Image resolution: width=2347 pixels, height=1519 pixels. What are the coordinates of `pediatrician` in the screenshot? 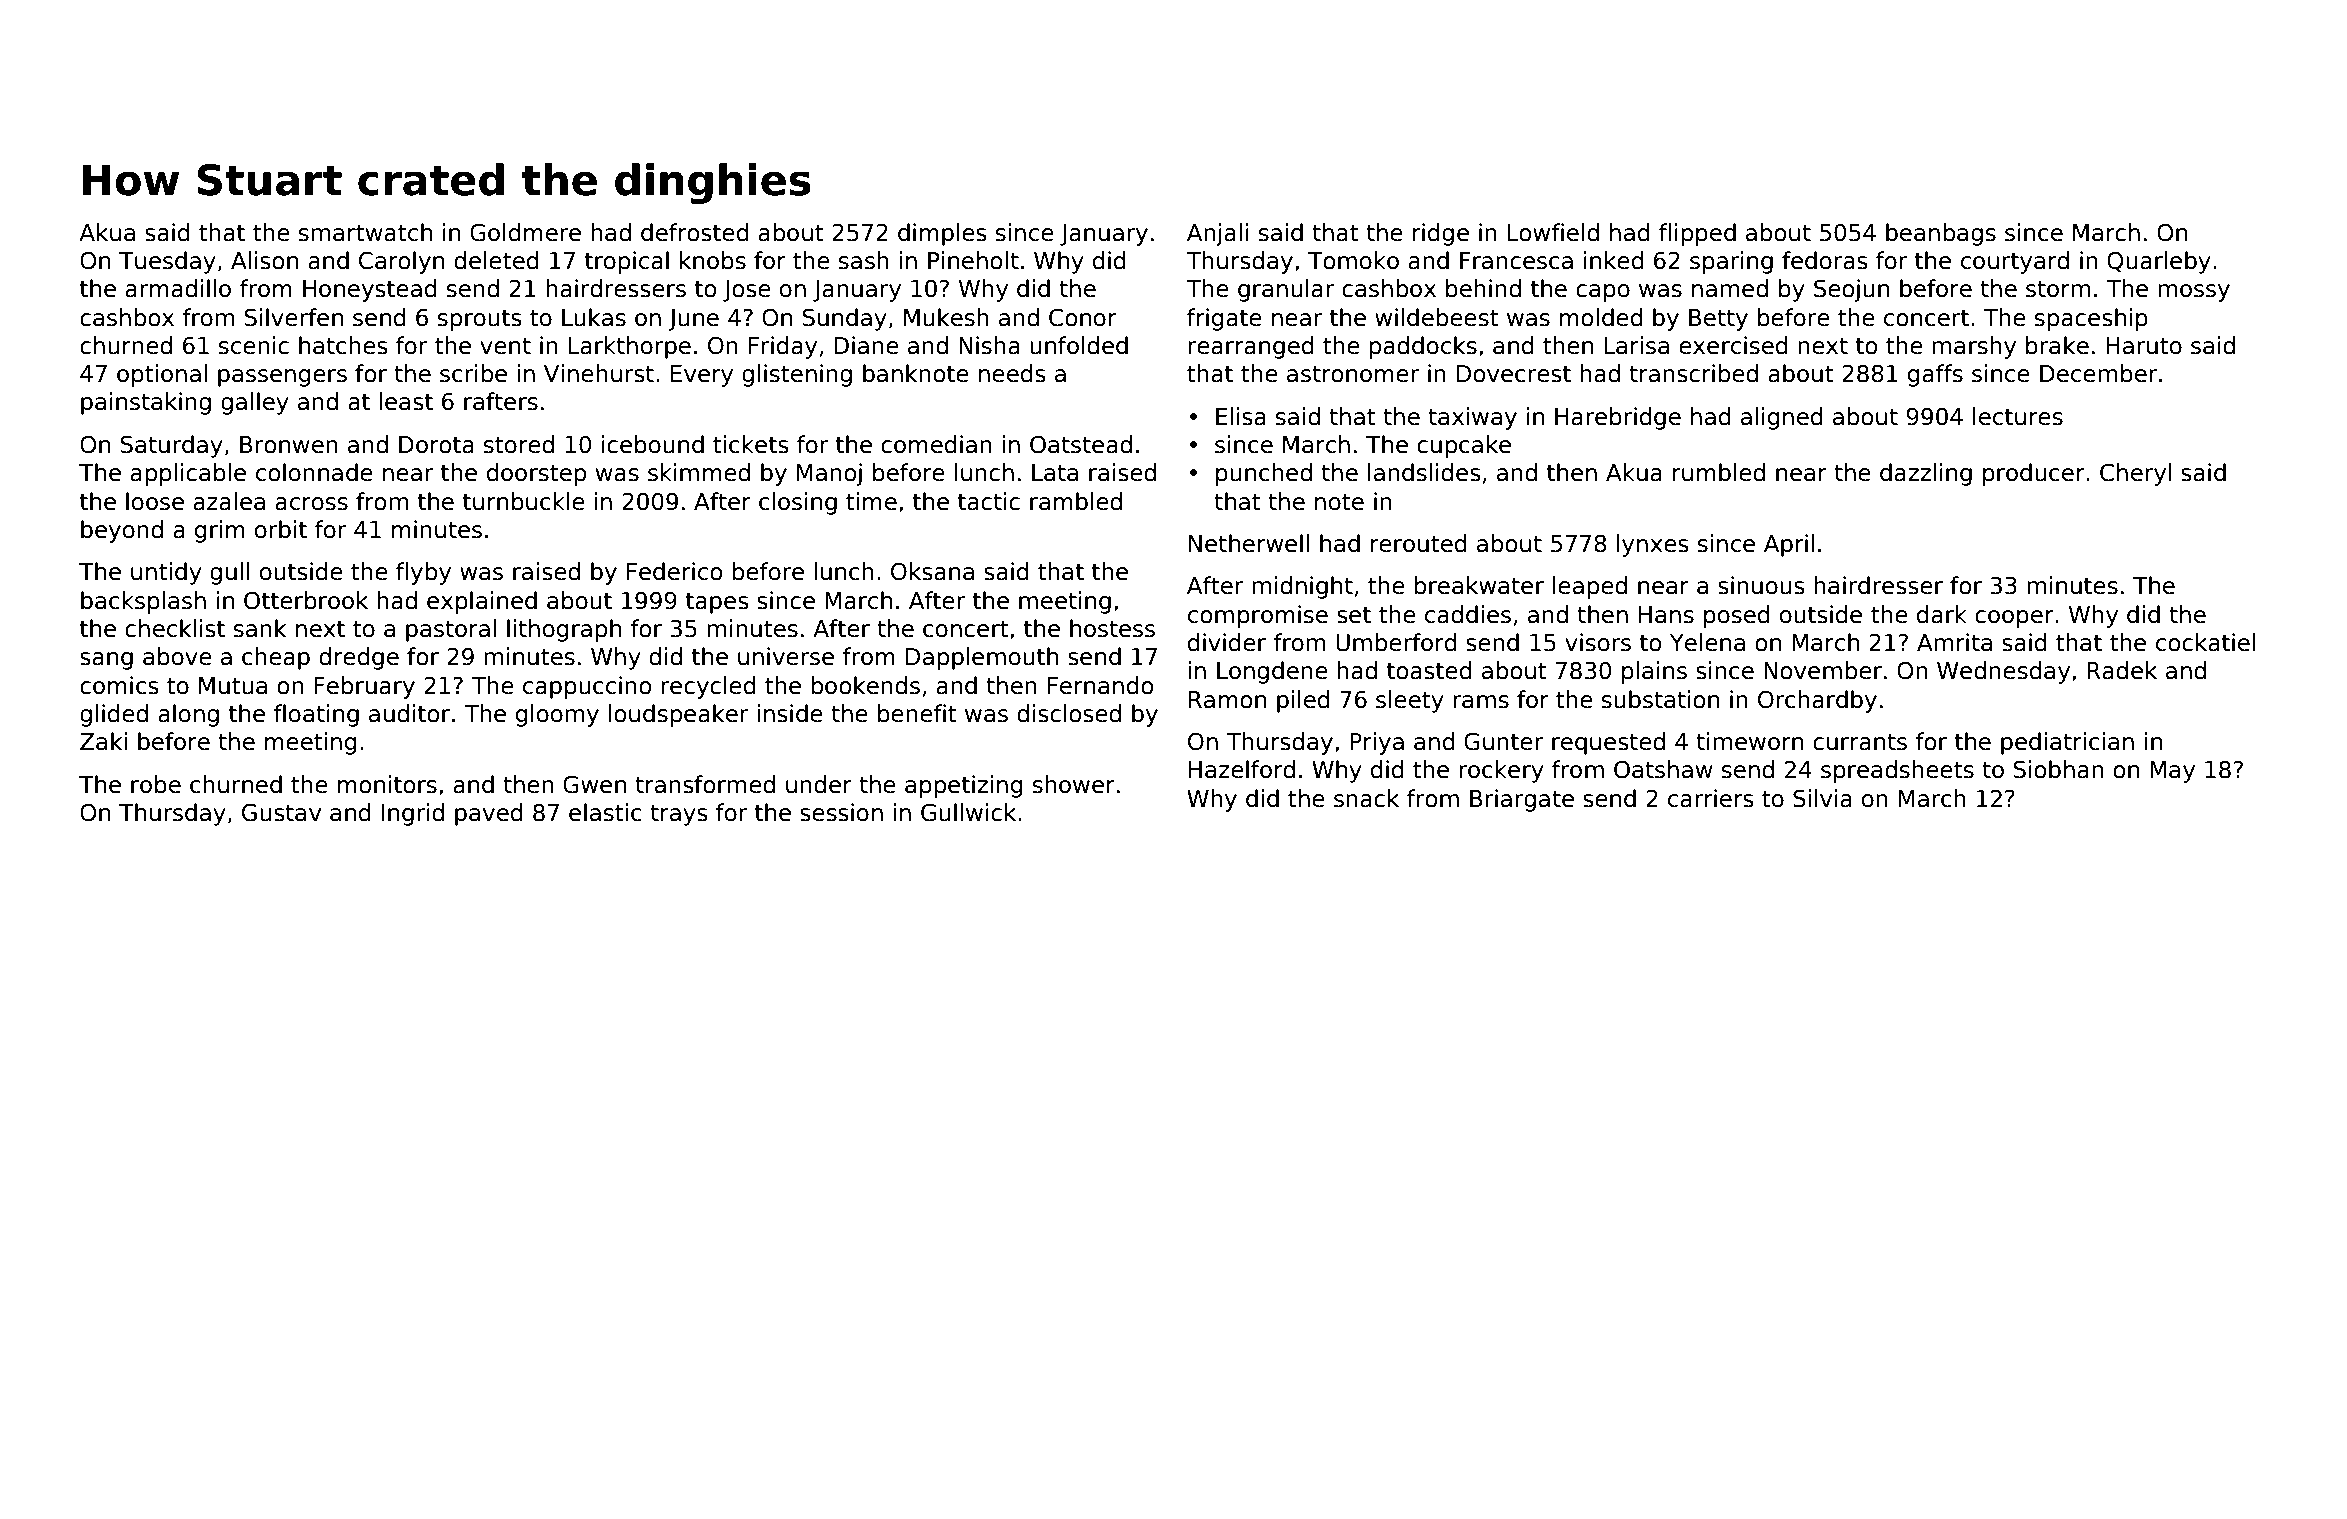 It's located at (2067, 743).
